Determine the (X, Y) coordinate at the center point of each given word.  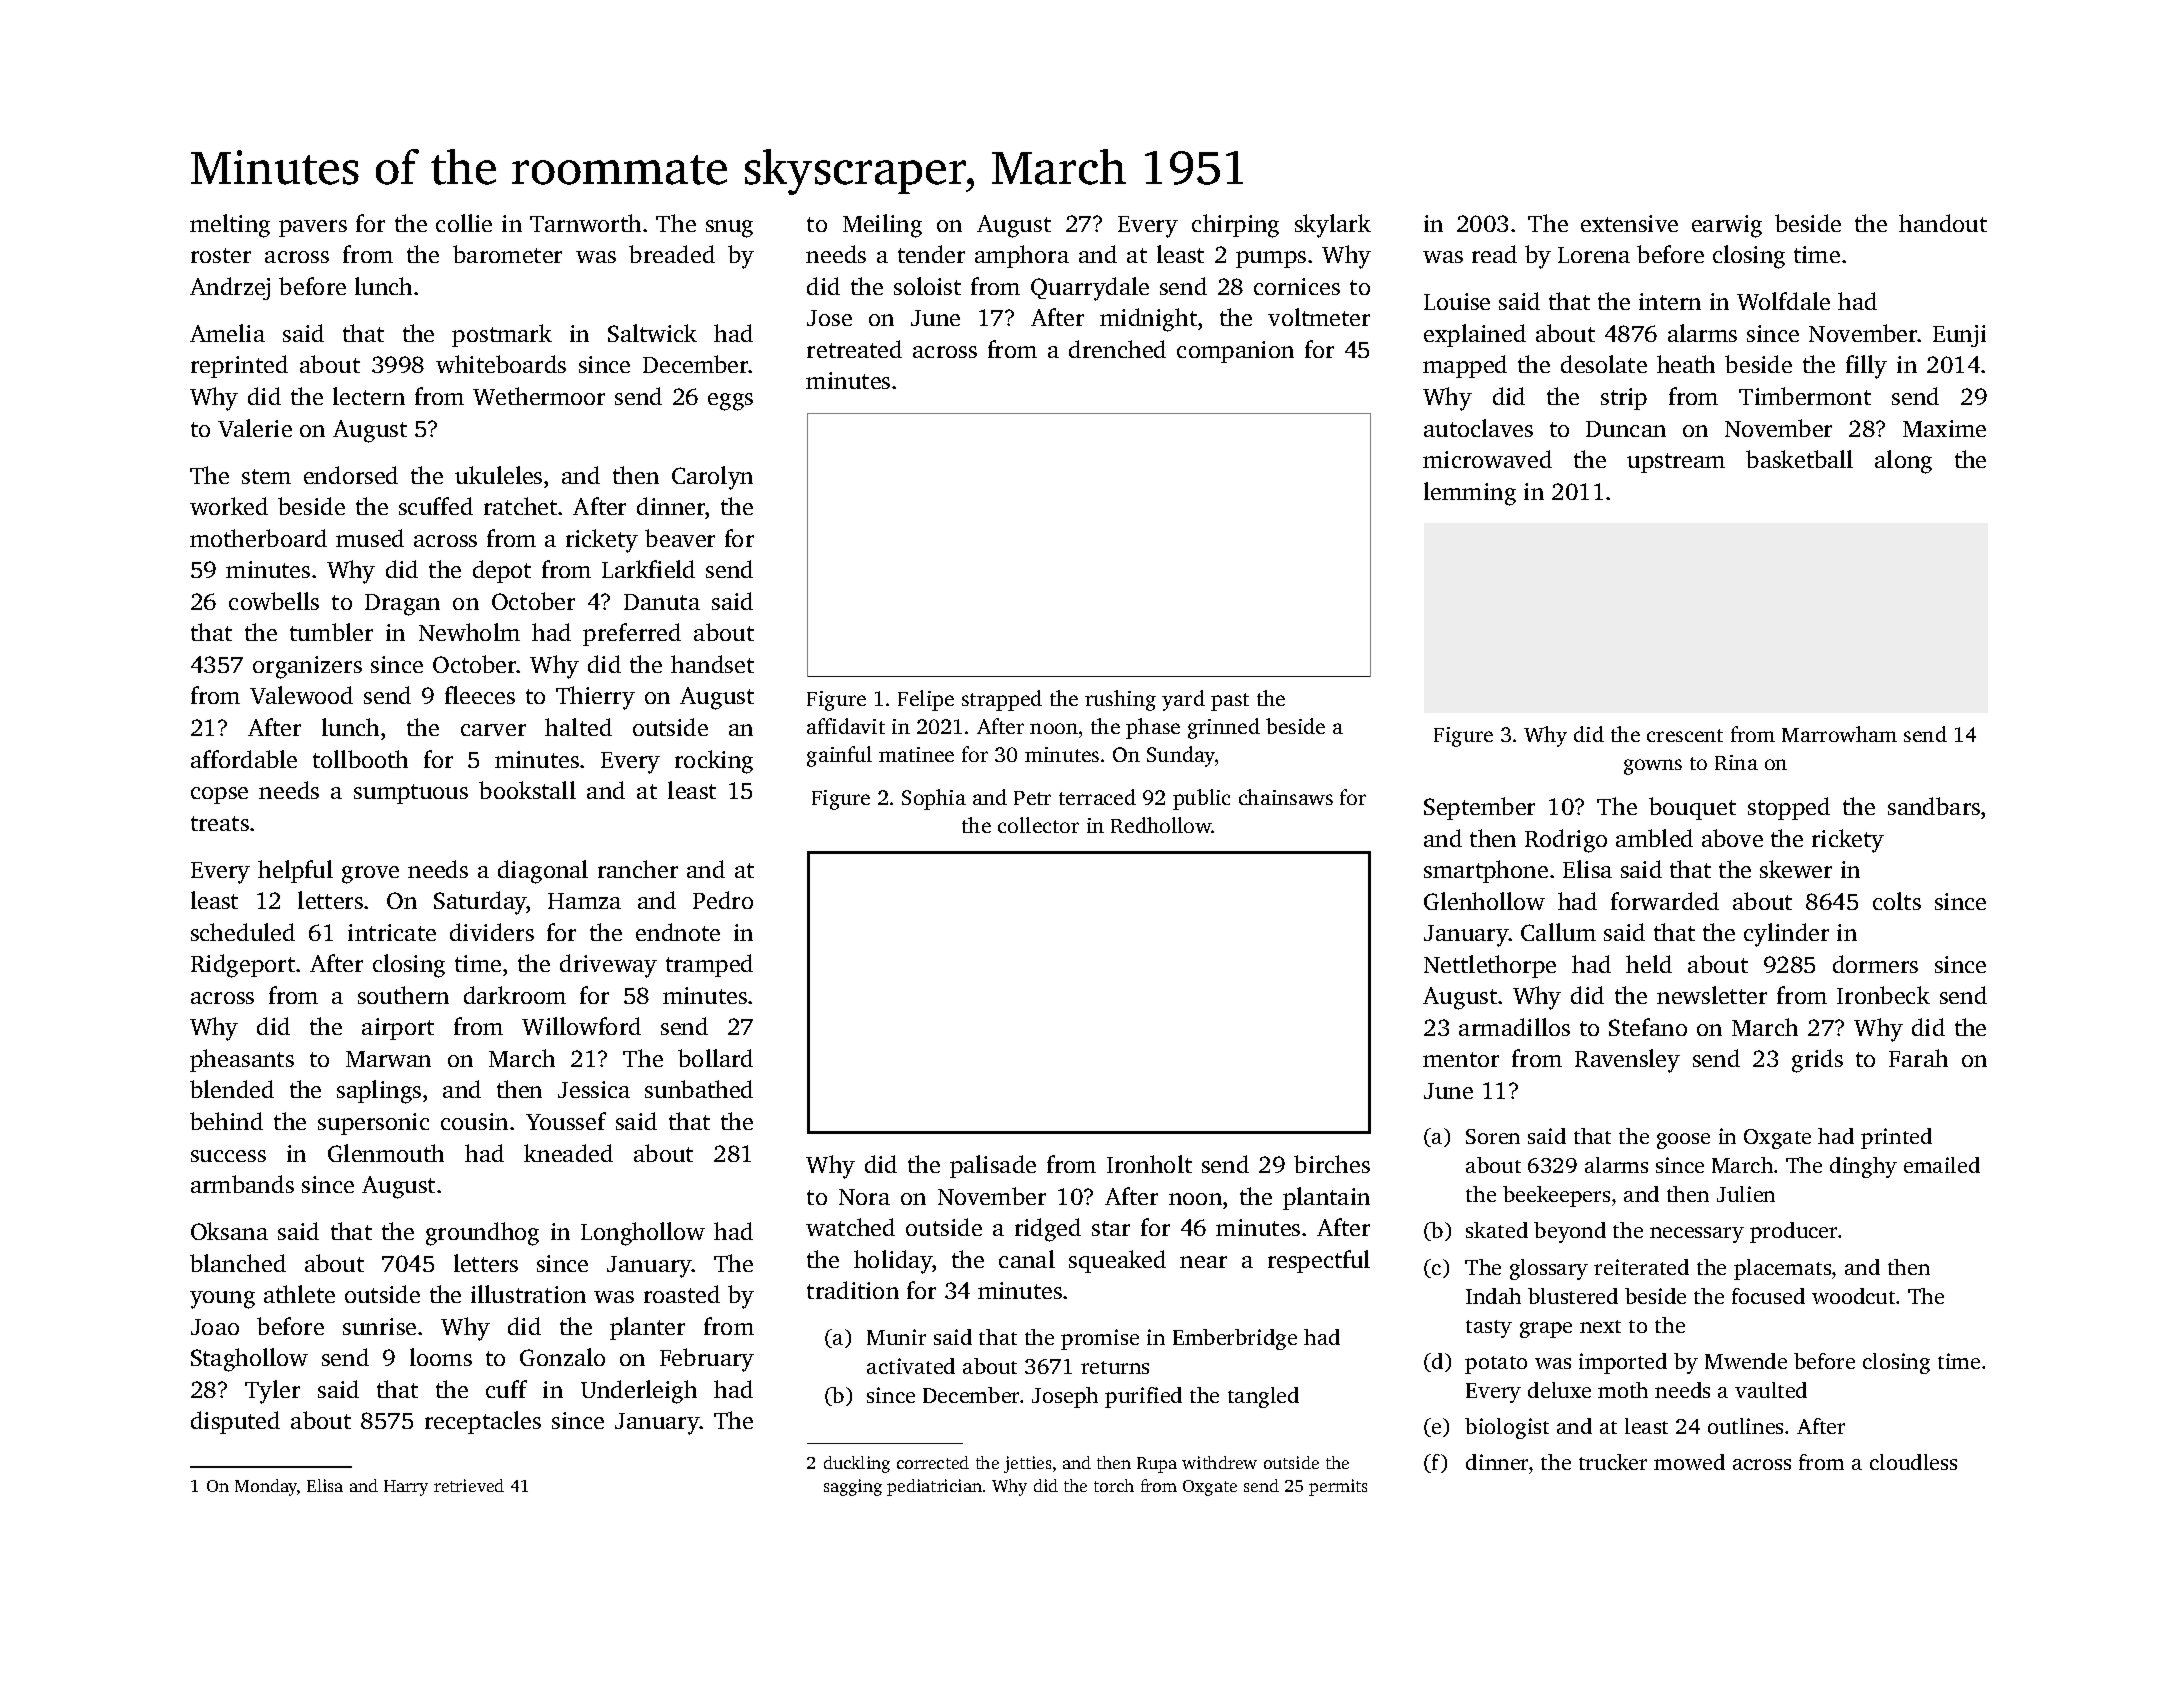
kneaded (568, 1153)
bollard (715, 1058)
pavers (313, 228)
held (1649, 964)
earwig (1727, 226)
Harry (406, 1488)
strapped (1002, 700)
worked (229, 506)
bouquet (1692, 808)
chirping (1235, 226)
